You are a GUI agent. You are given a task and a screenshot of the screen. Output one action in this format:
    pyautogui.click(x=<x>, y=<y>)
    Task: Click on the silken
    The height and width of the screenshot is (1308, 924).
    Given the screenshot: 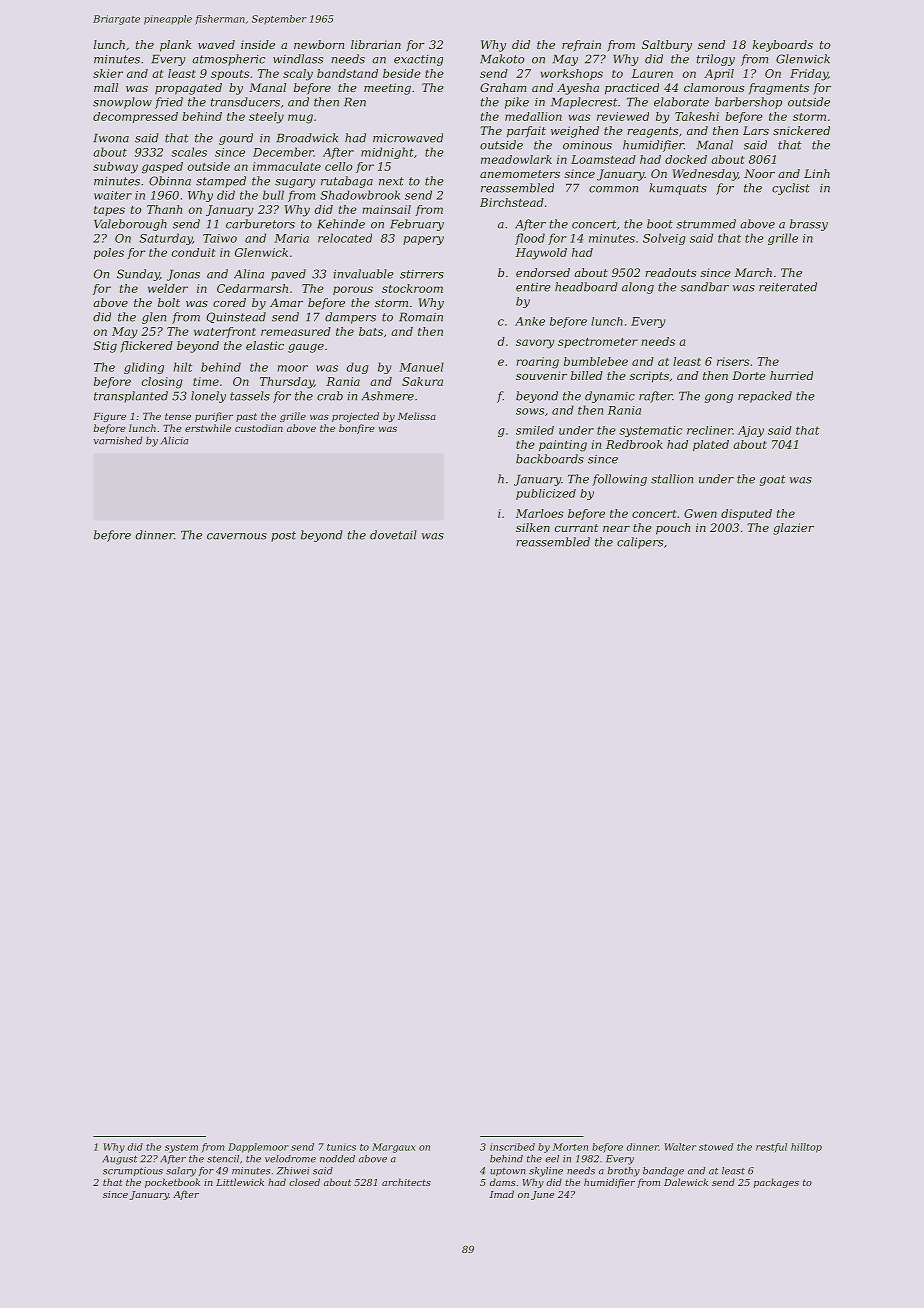 What is the action you would take?
    pyautogui.click(x=533, y=527)
